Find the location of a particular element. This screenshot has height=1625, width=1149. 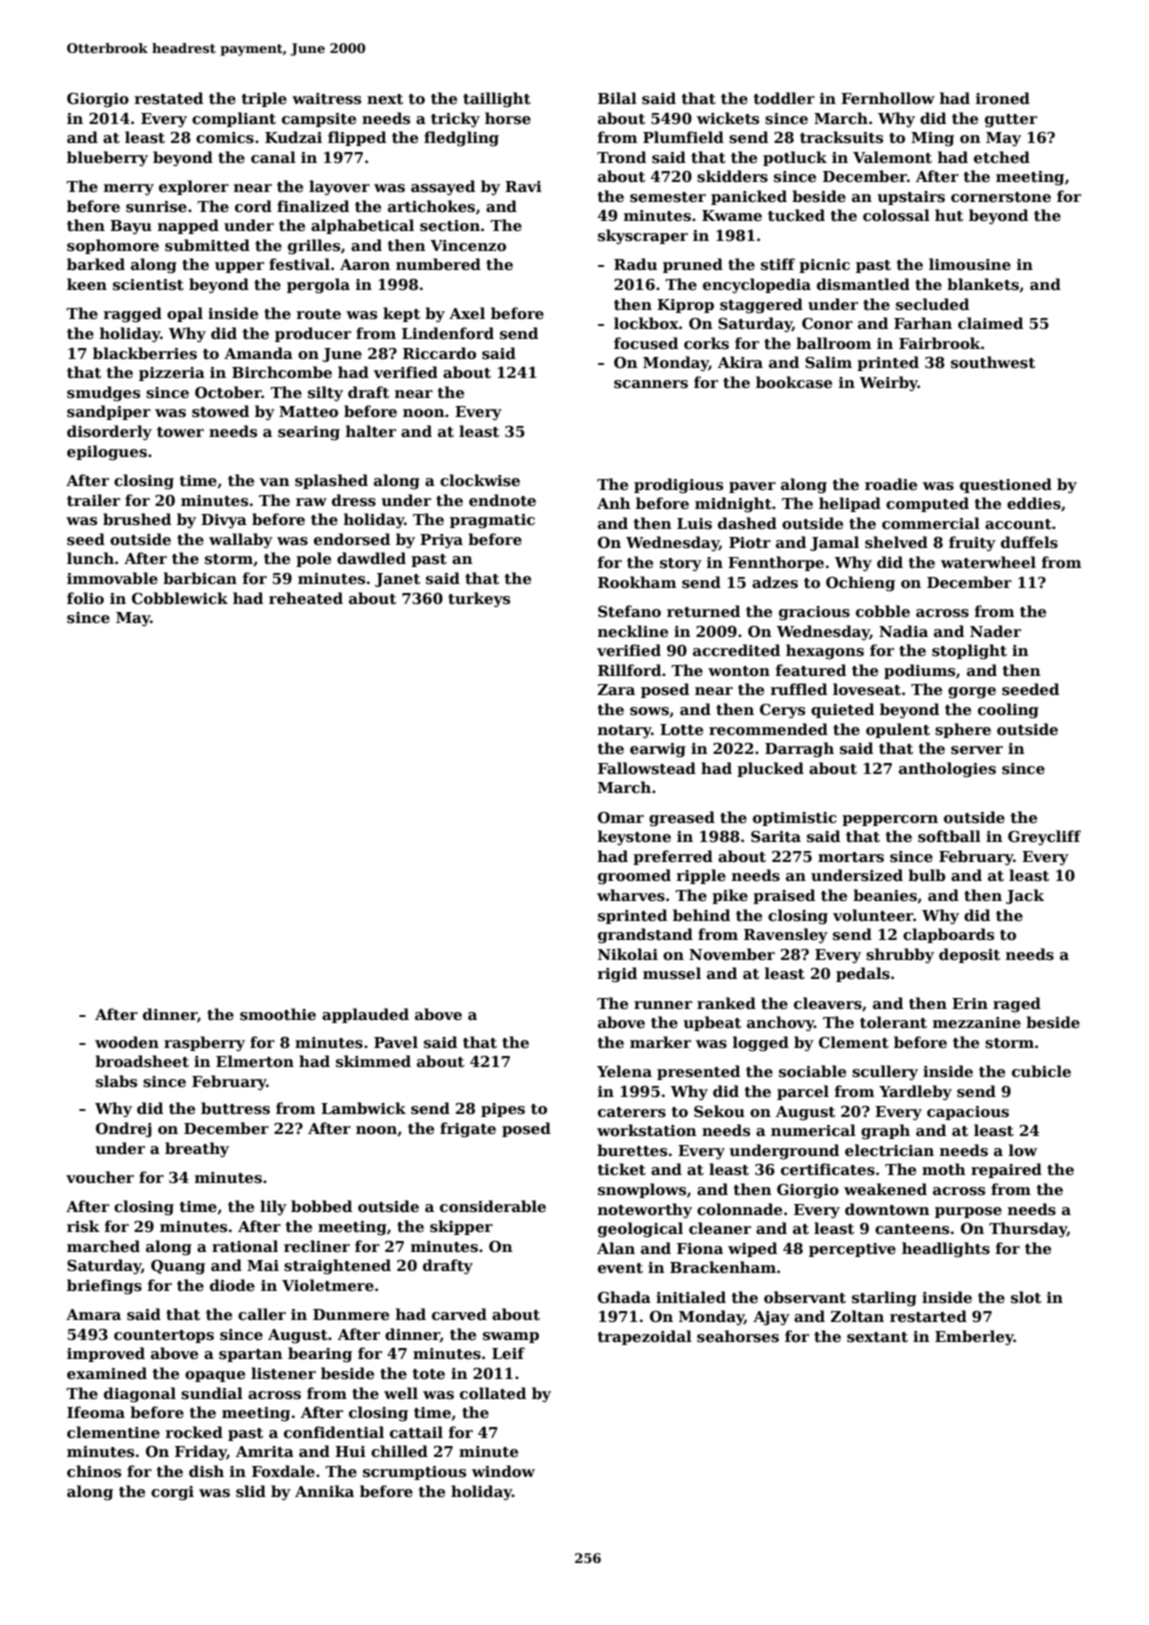

rigid is located at coordinates (617, 975).
